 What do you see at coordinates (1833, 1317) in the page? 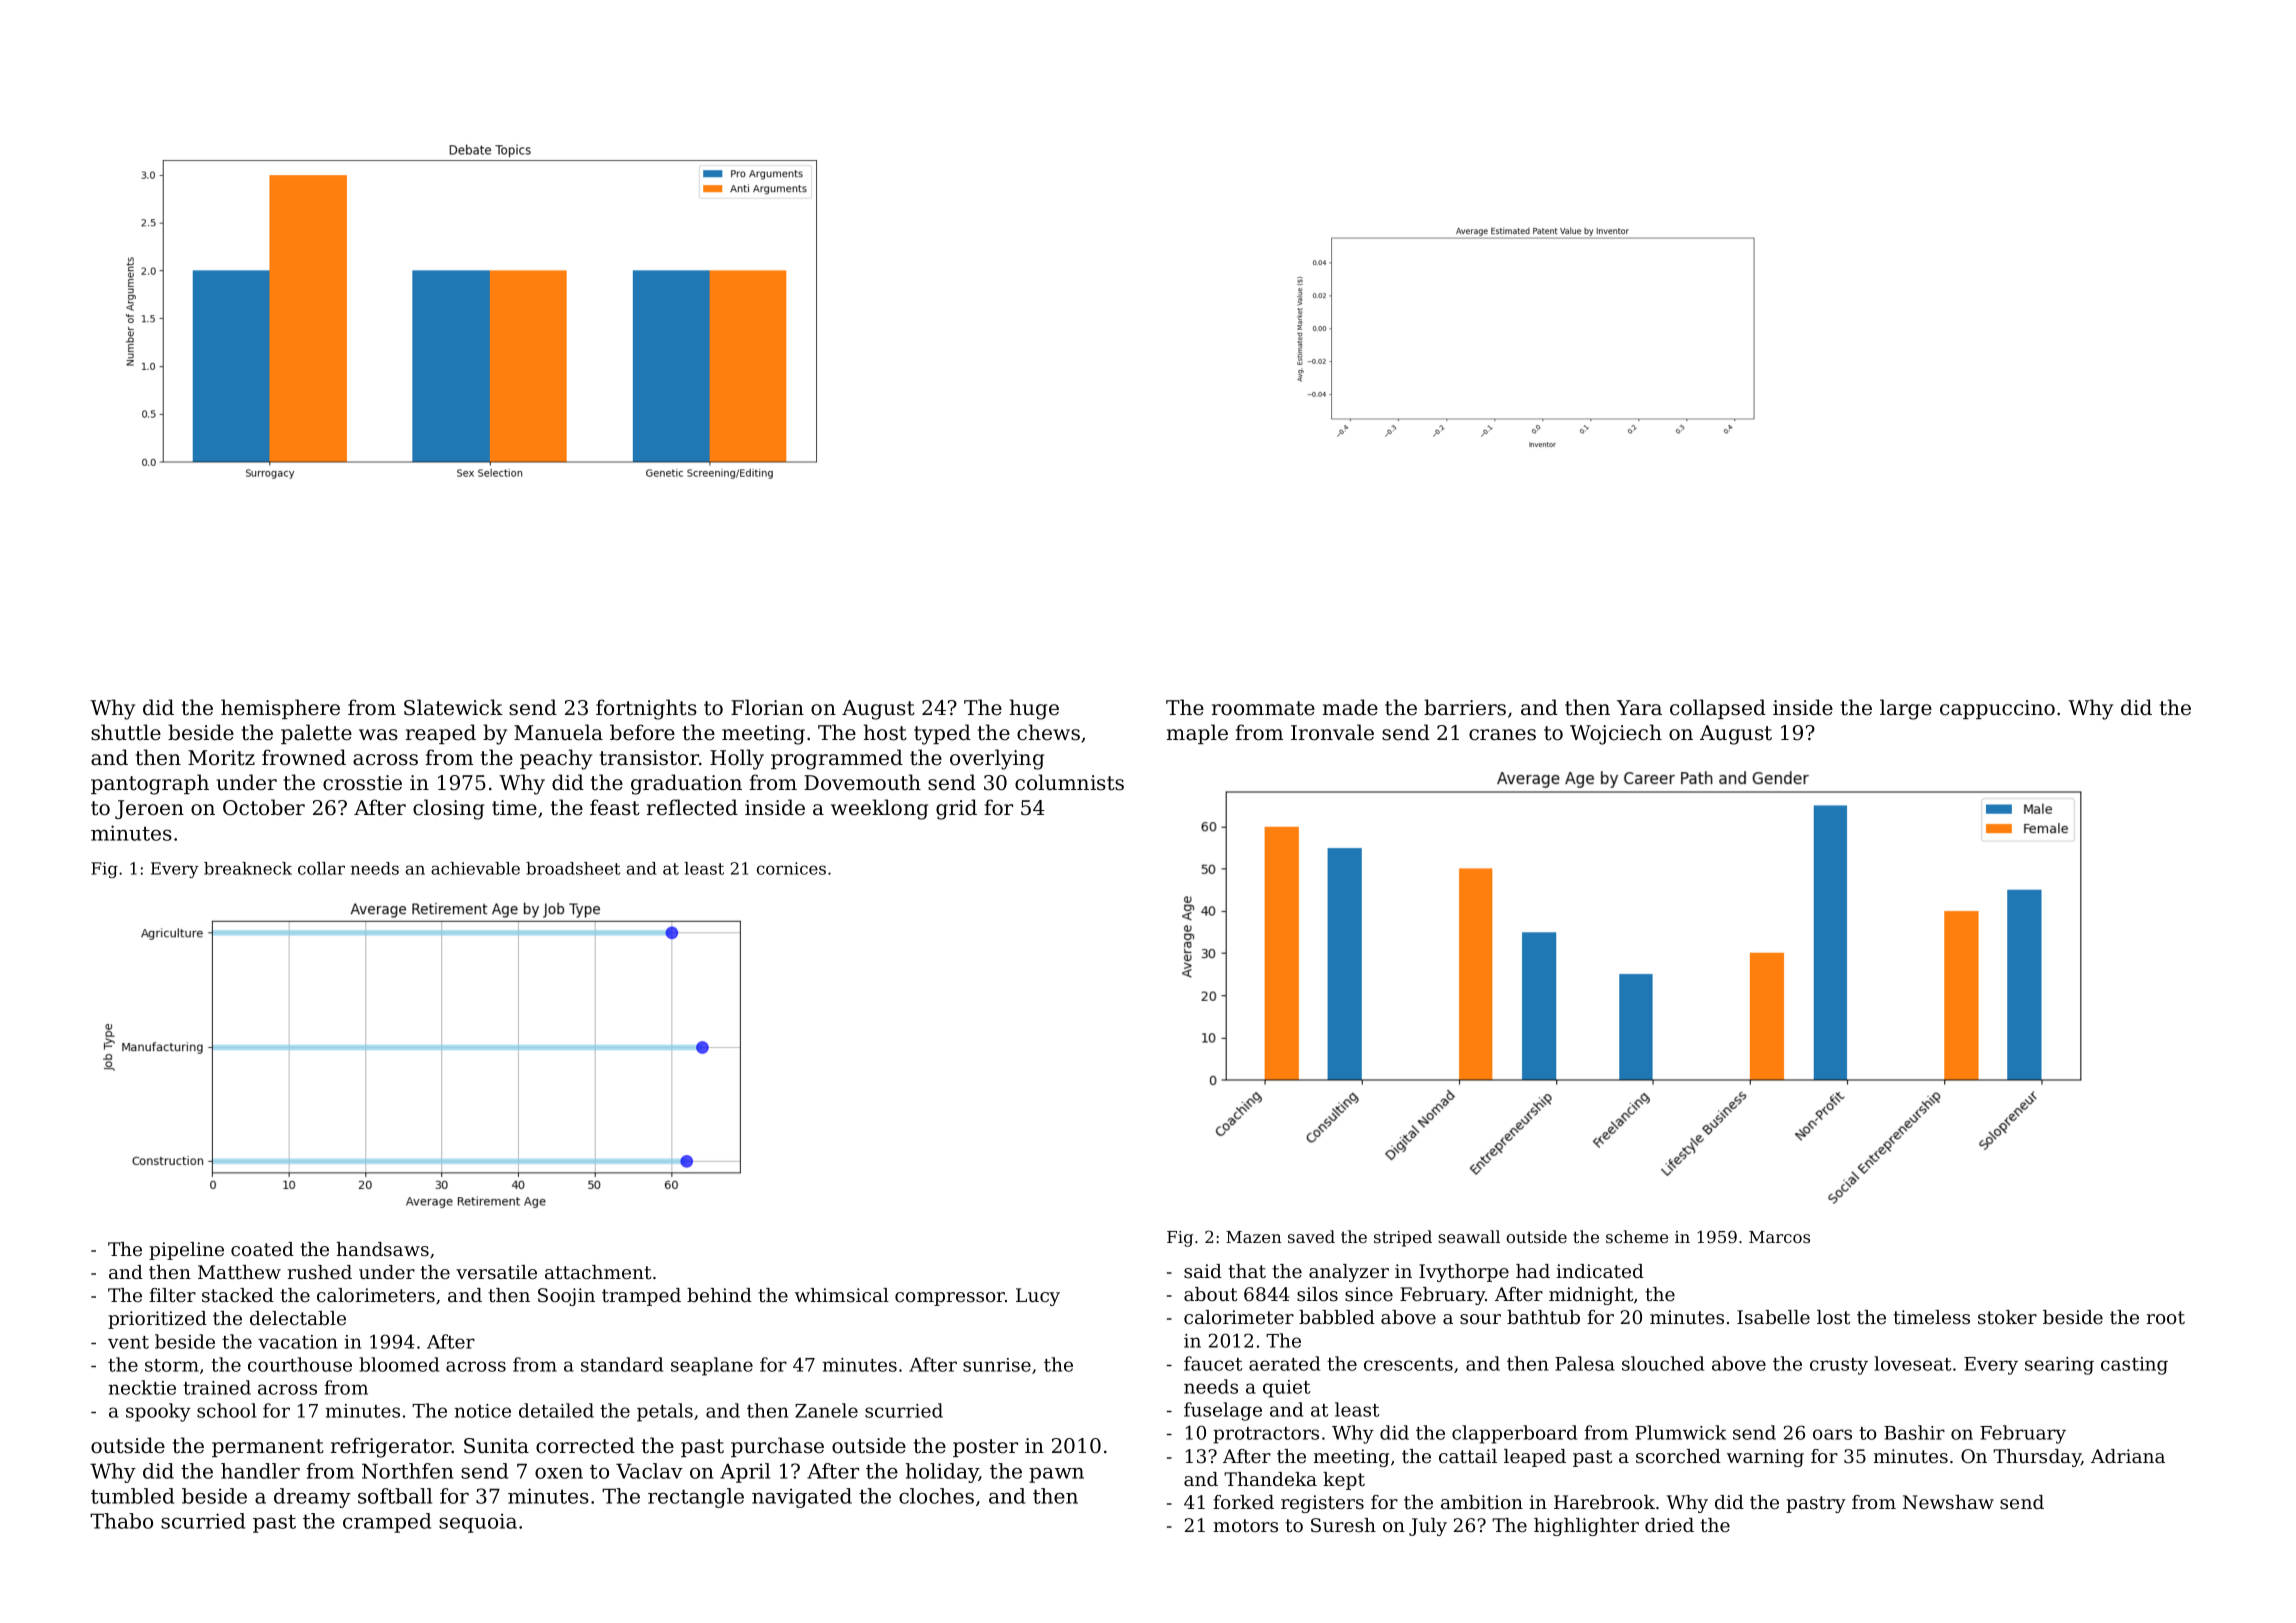
I see `lost` at bounding box center [1833, 1317].
